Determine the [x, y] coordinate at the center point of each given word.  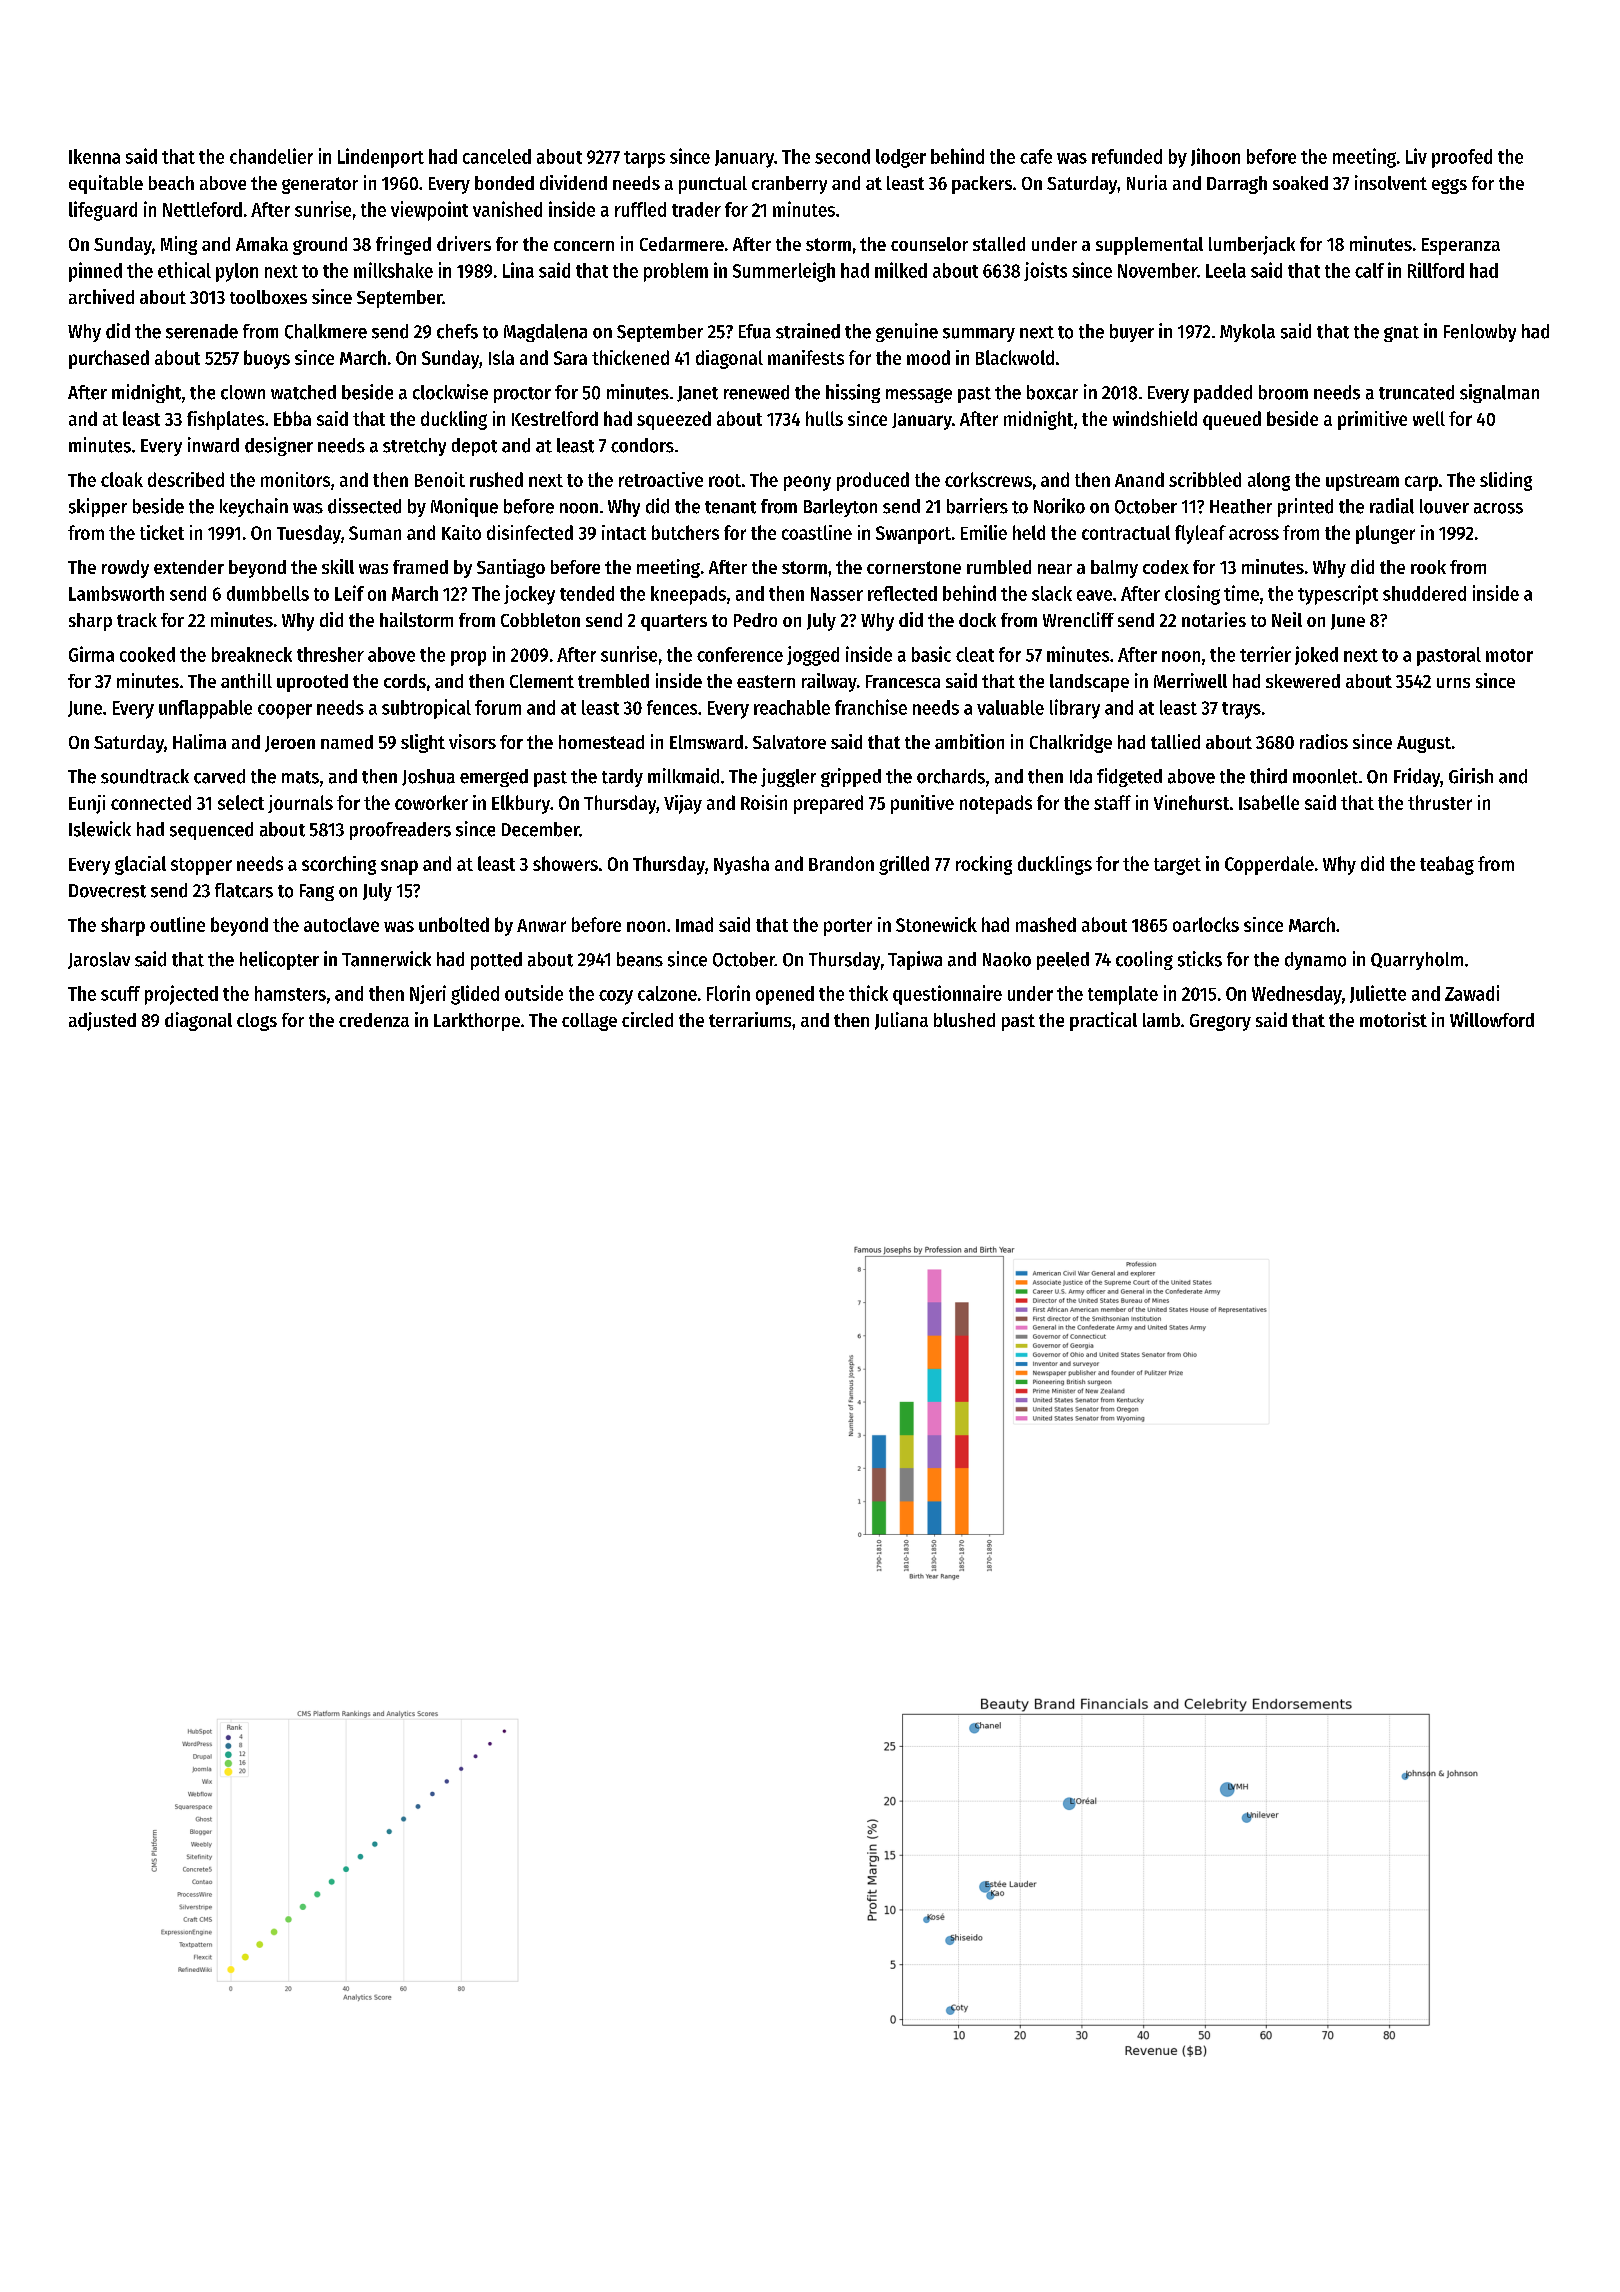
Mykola [1247, 333]
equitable [106, 184]
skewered [1303, 681]
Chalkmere [326, 331]
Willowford [1492, 1019]
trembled [613, 681]
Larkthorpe [477, 1022]
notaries [1214, 619]
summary [979, 335]
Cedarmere [682, 244]
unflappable [205, 709]
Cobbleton [540, 620]
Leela [1226, 270]
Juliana [901, 1021]
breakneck [252, 654]
